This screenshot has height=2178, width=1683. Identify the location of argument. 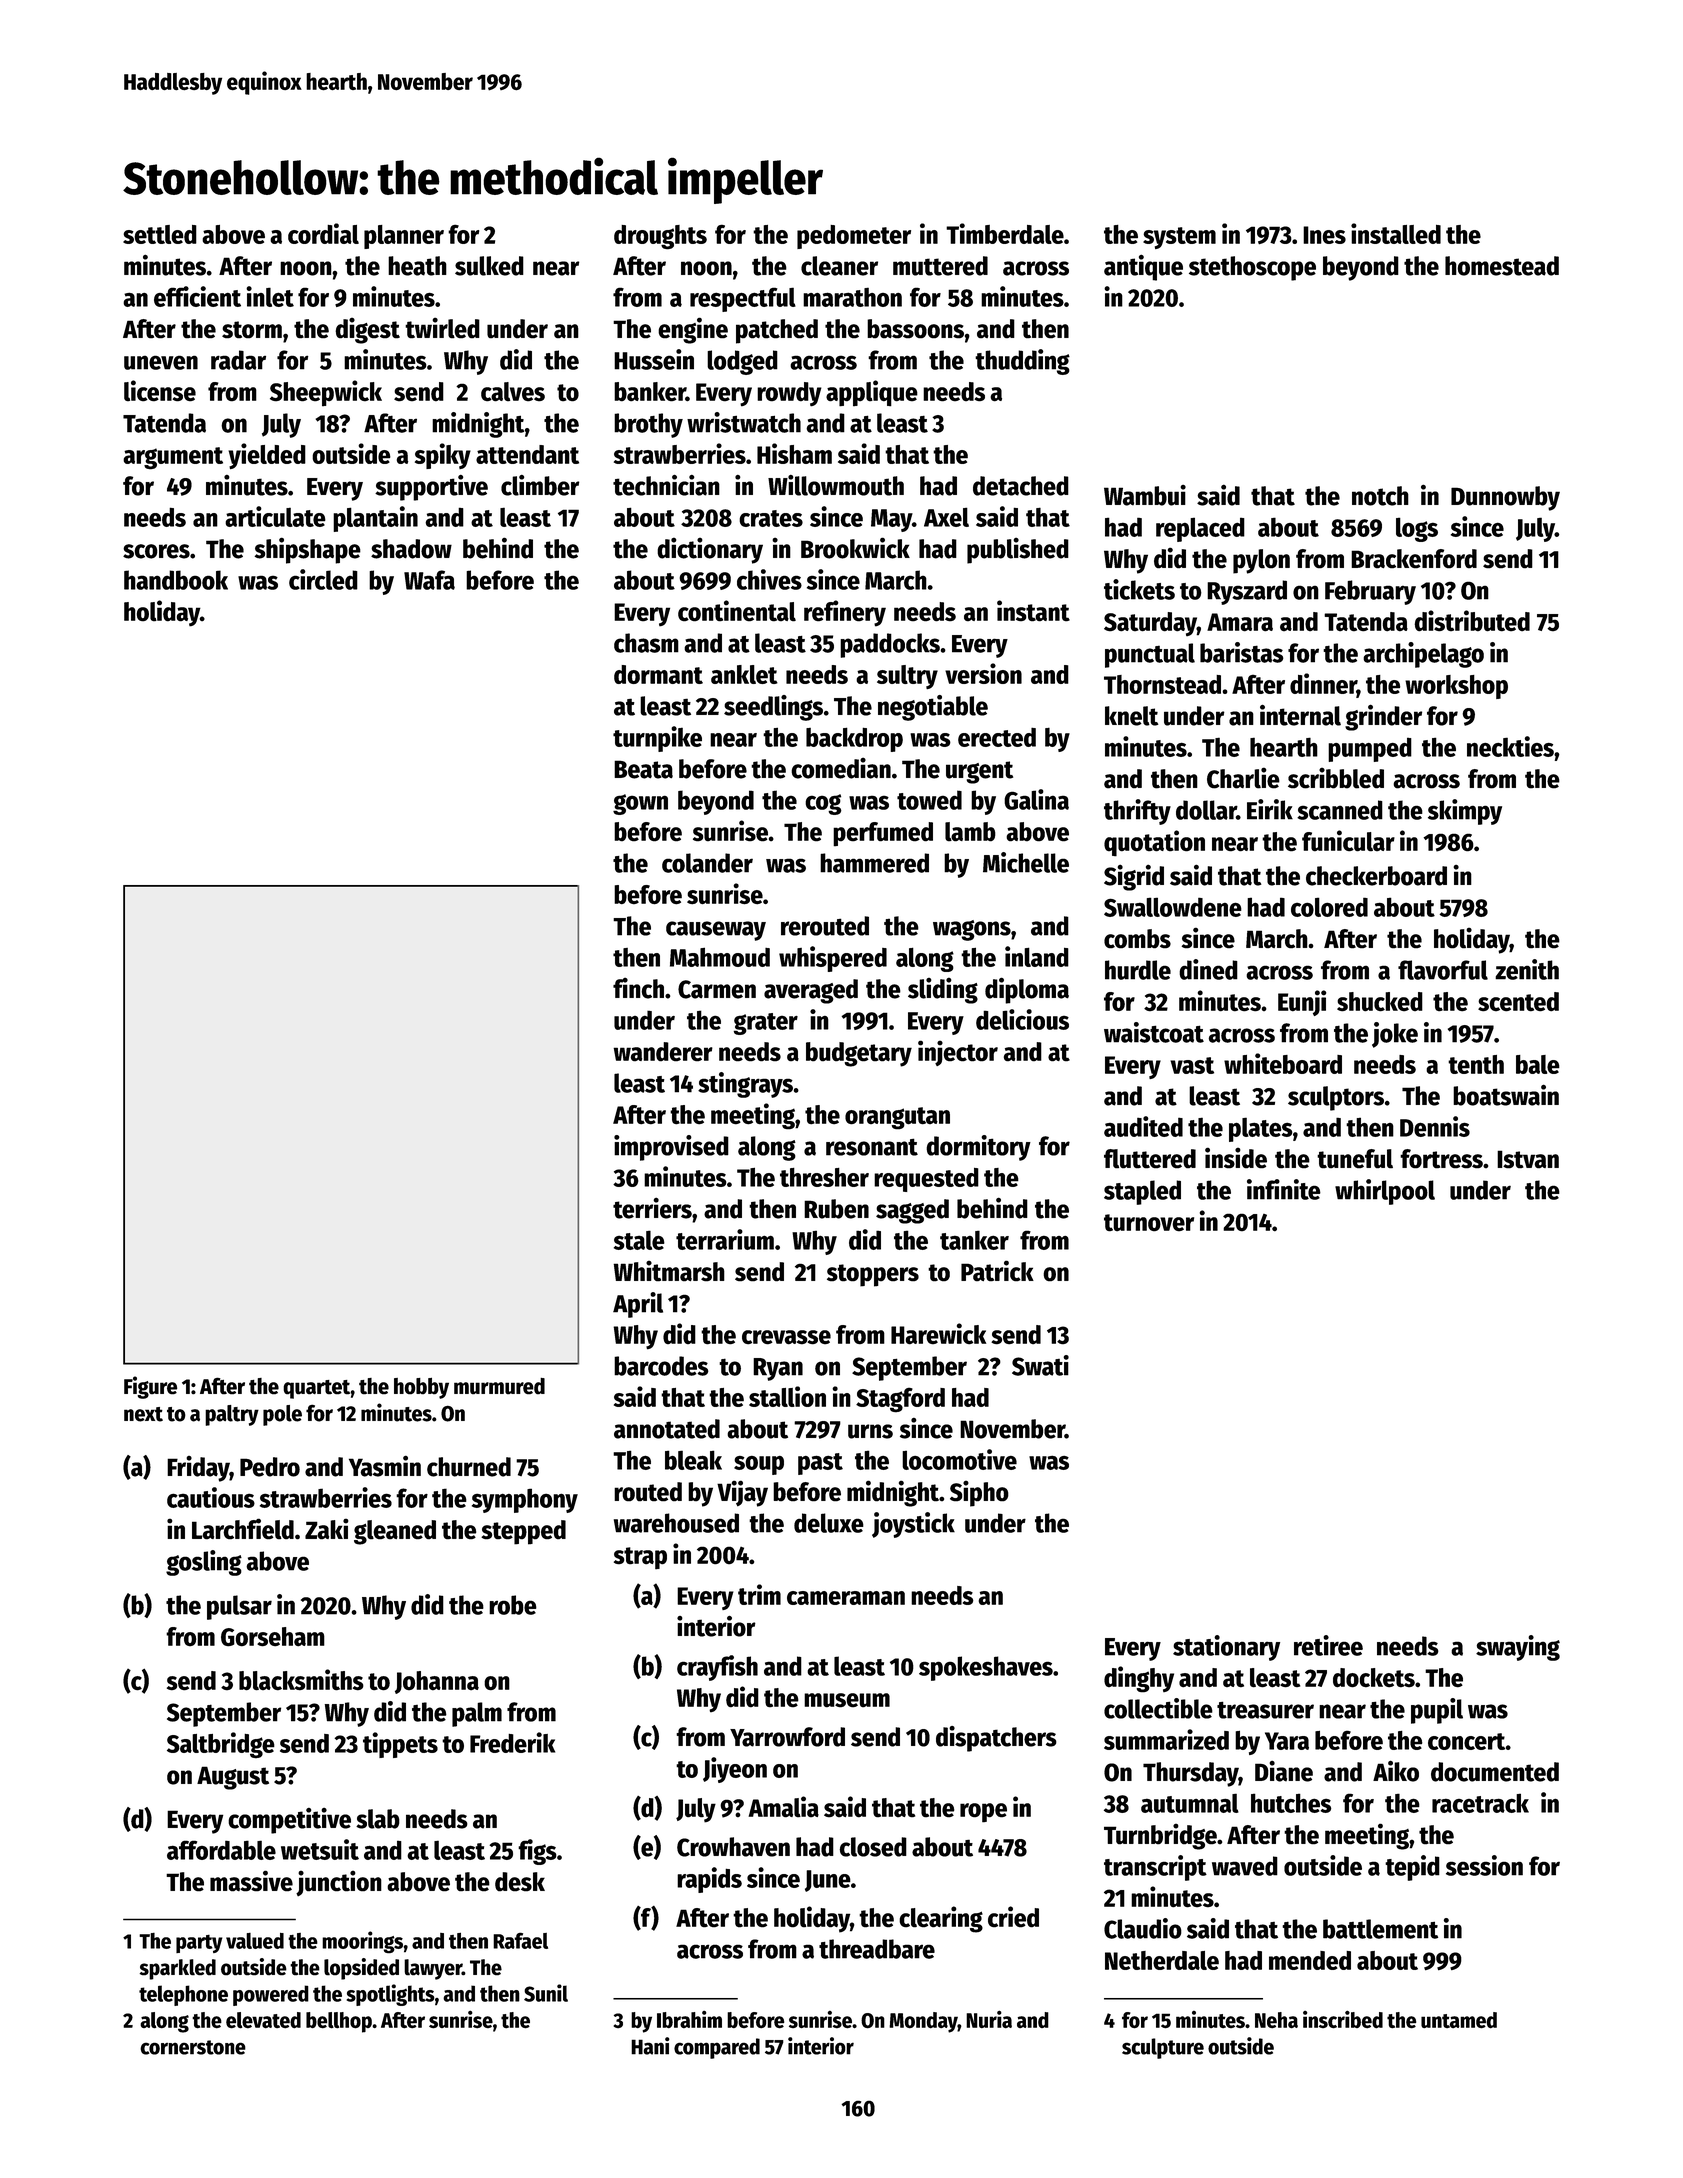
(173, 458).
